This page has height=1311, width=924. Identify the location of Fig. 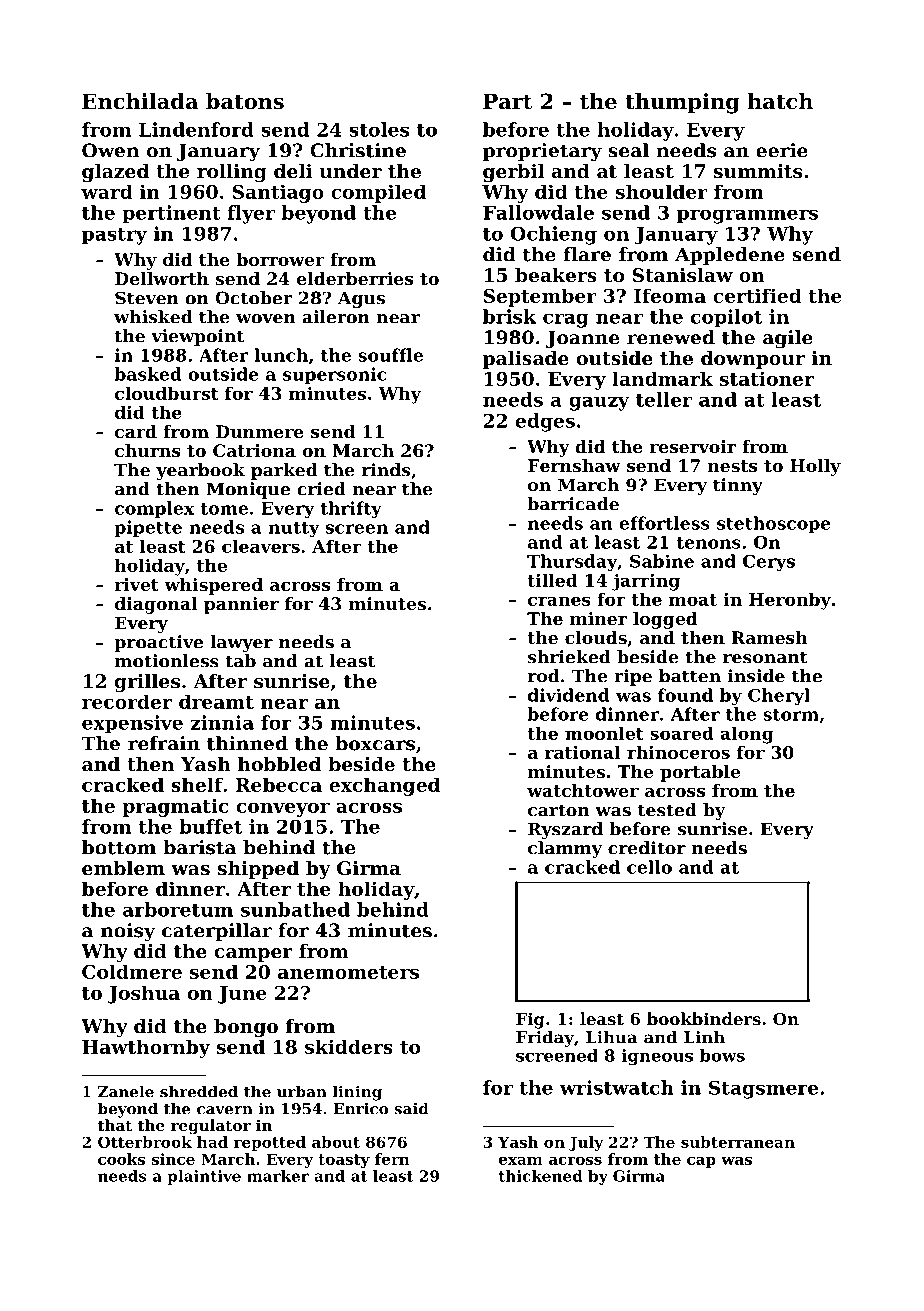
(530, 1020).
